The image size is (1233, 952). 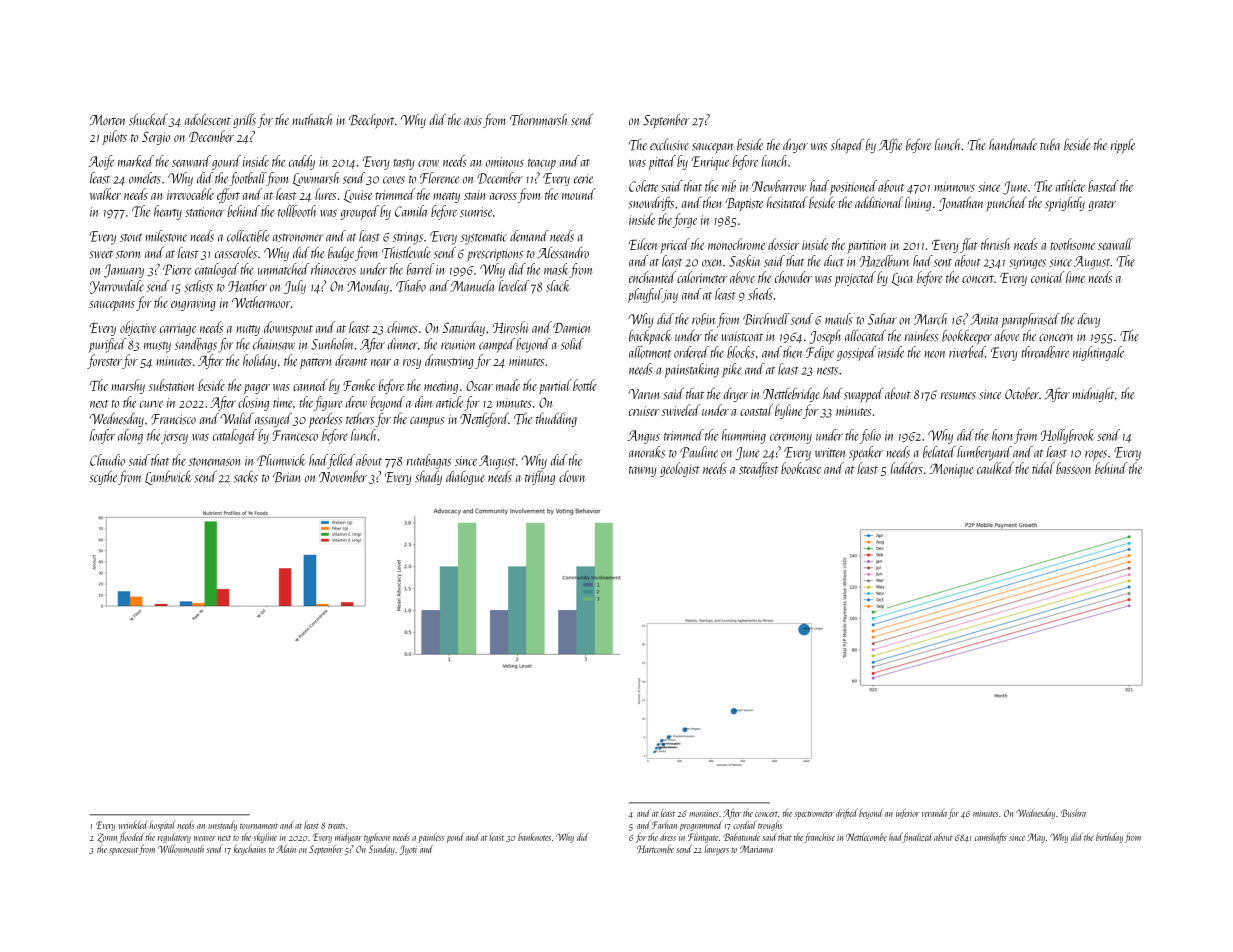 I want to click on adolescent, so click(x=208, y=119).
